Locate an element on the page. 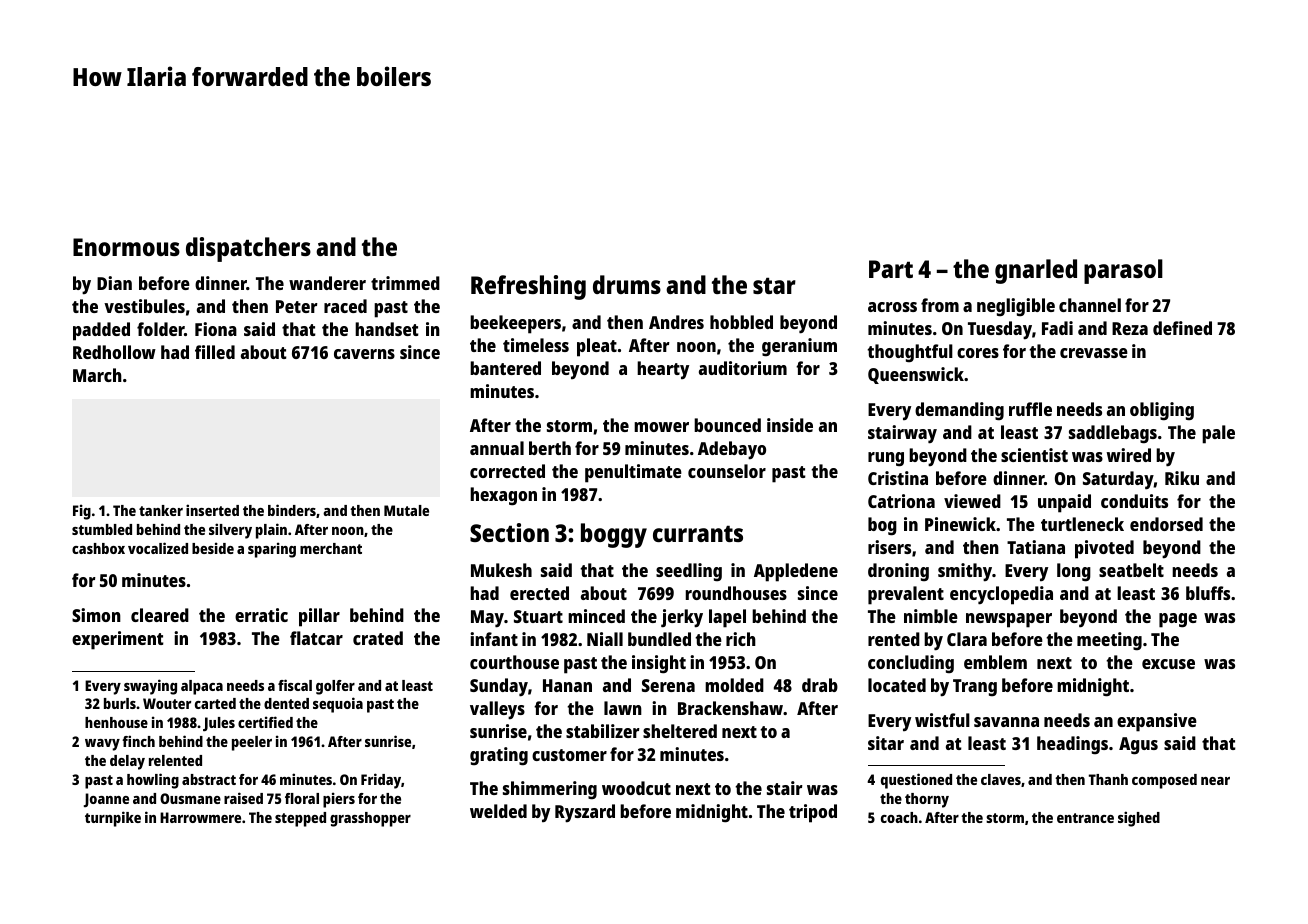  Dian is located at coordinates (114, 283).
